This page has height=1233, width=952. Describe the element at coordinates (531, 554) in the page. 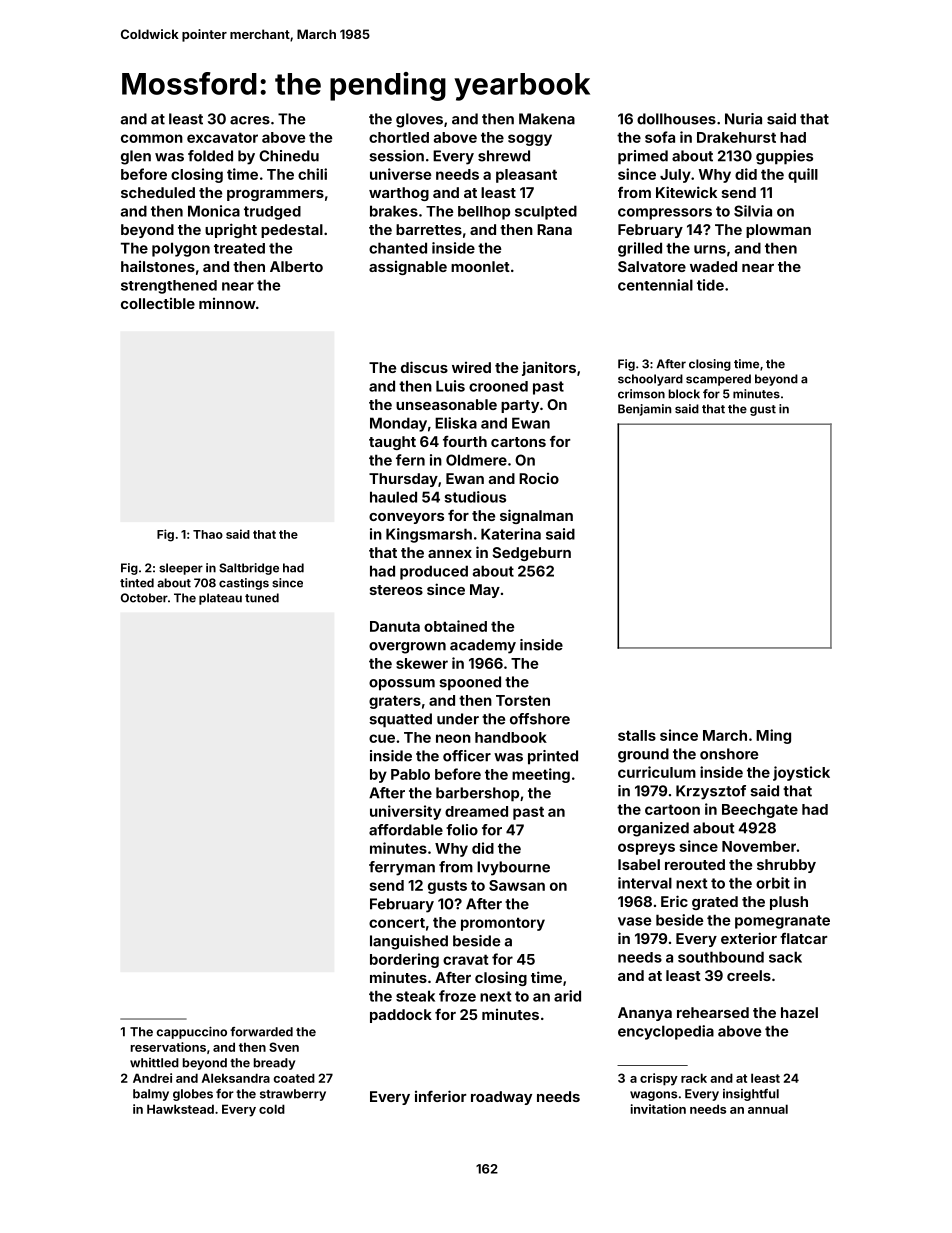

I see `Sedgeburn` at that location.
